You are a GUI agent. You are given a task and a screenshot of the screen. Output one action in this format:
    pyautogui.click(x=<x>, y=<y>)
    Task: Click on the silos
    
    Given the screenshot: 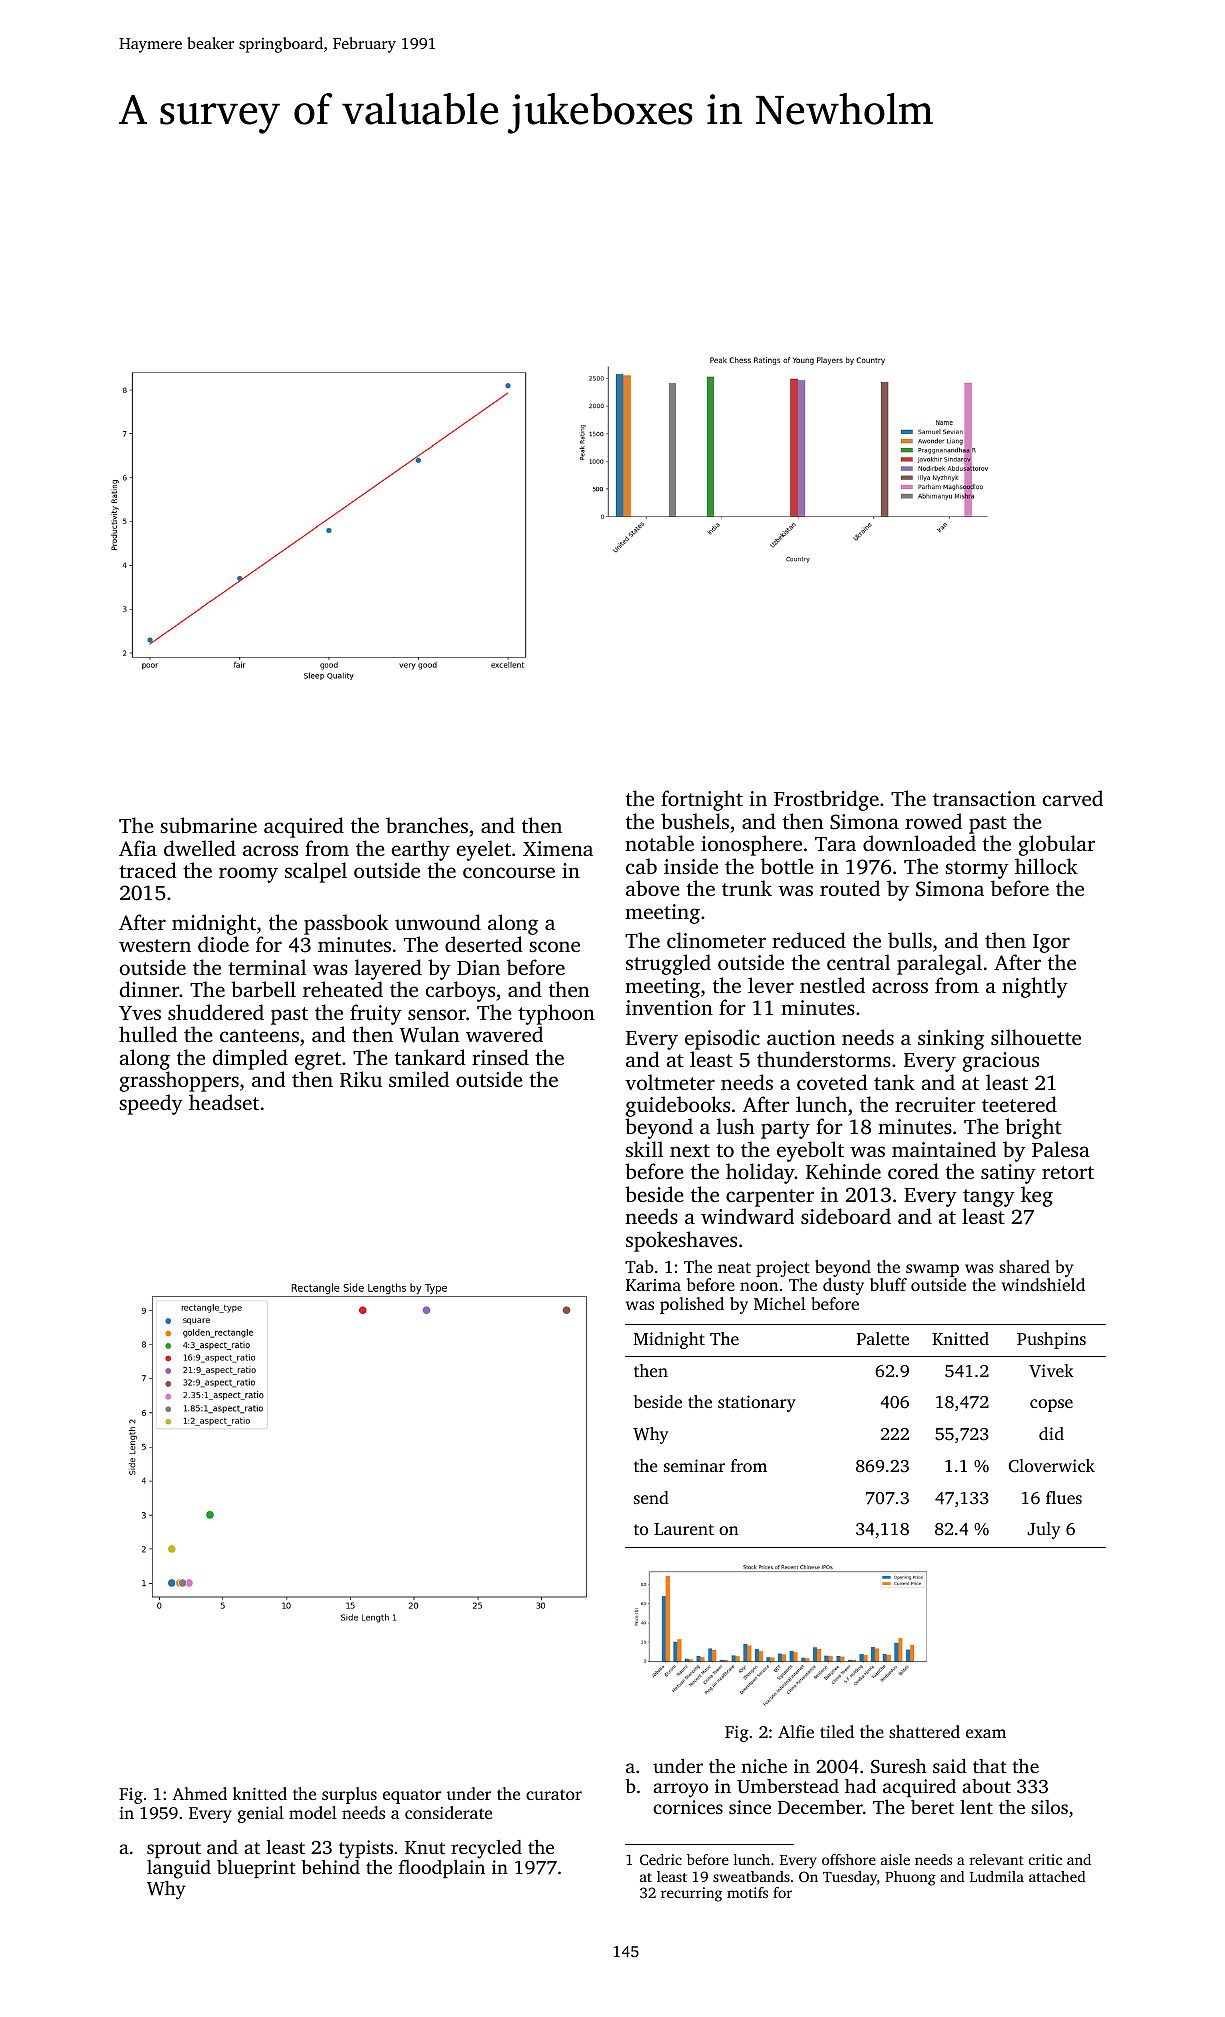 What is the action you would take?
    pyautogui.click(x=1049, y=1807)
